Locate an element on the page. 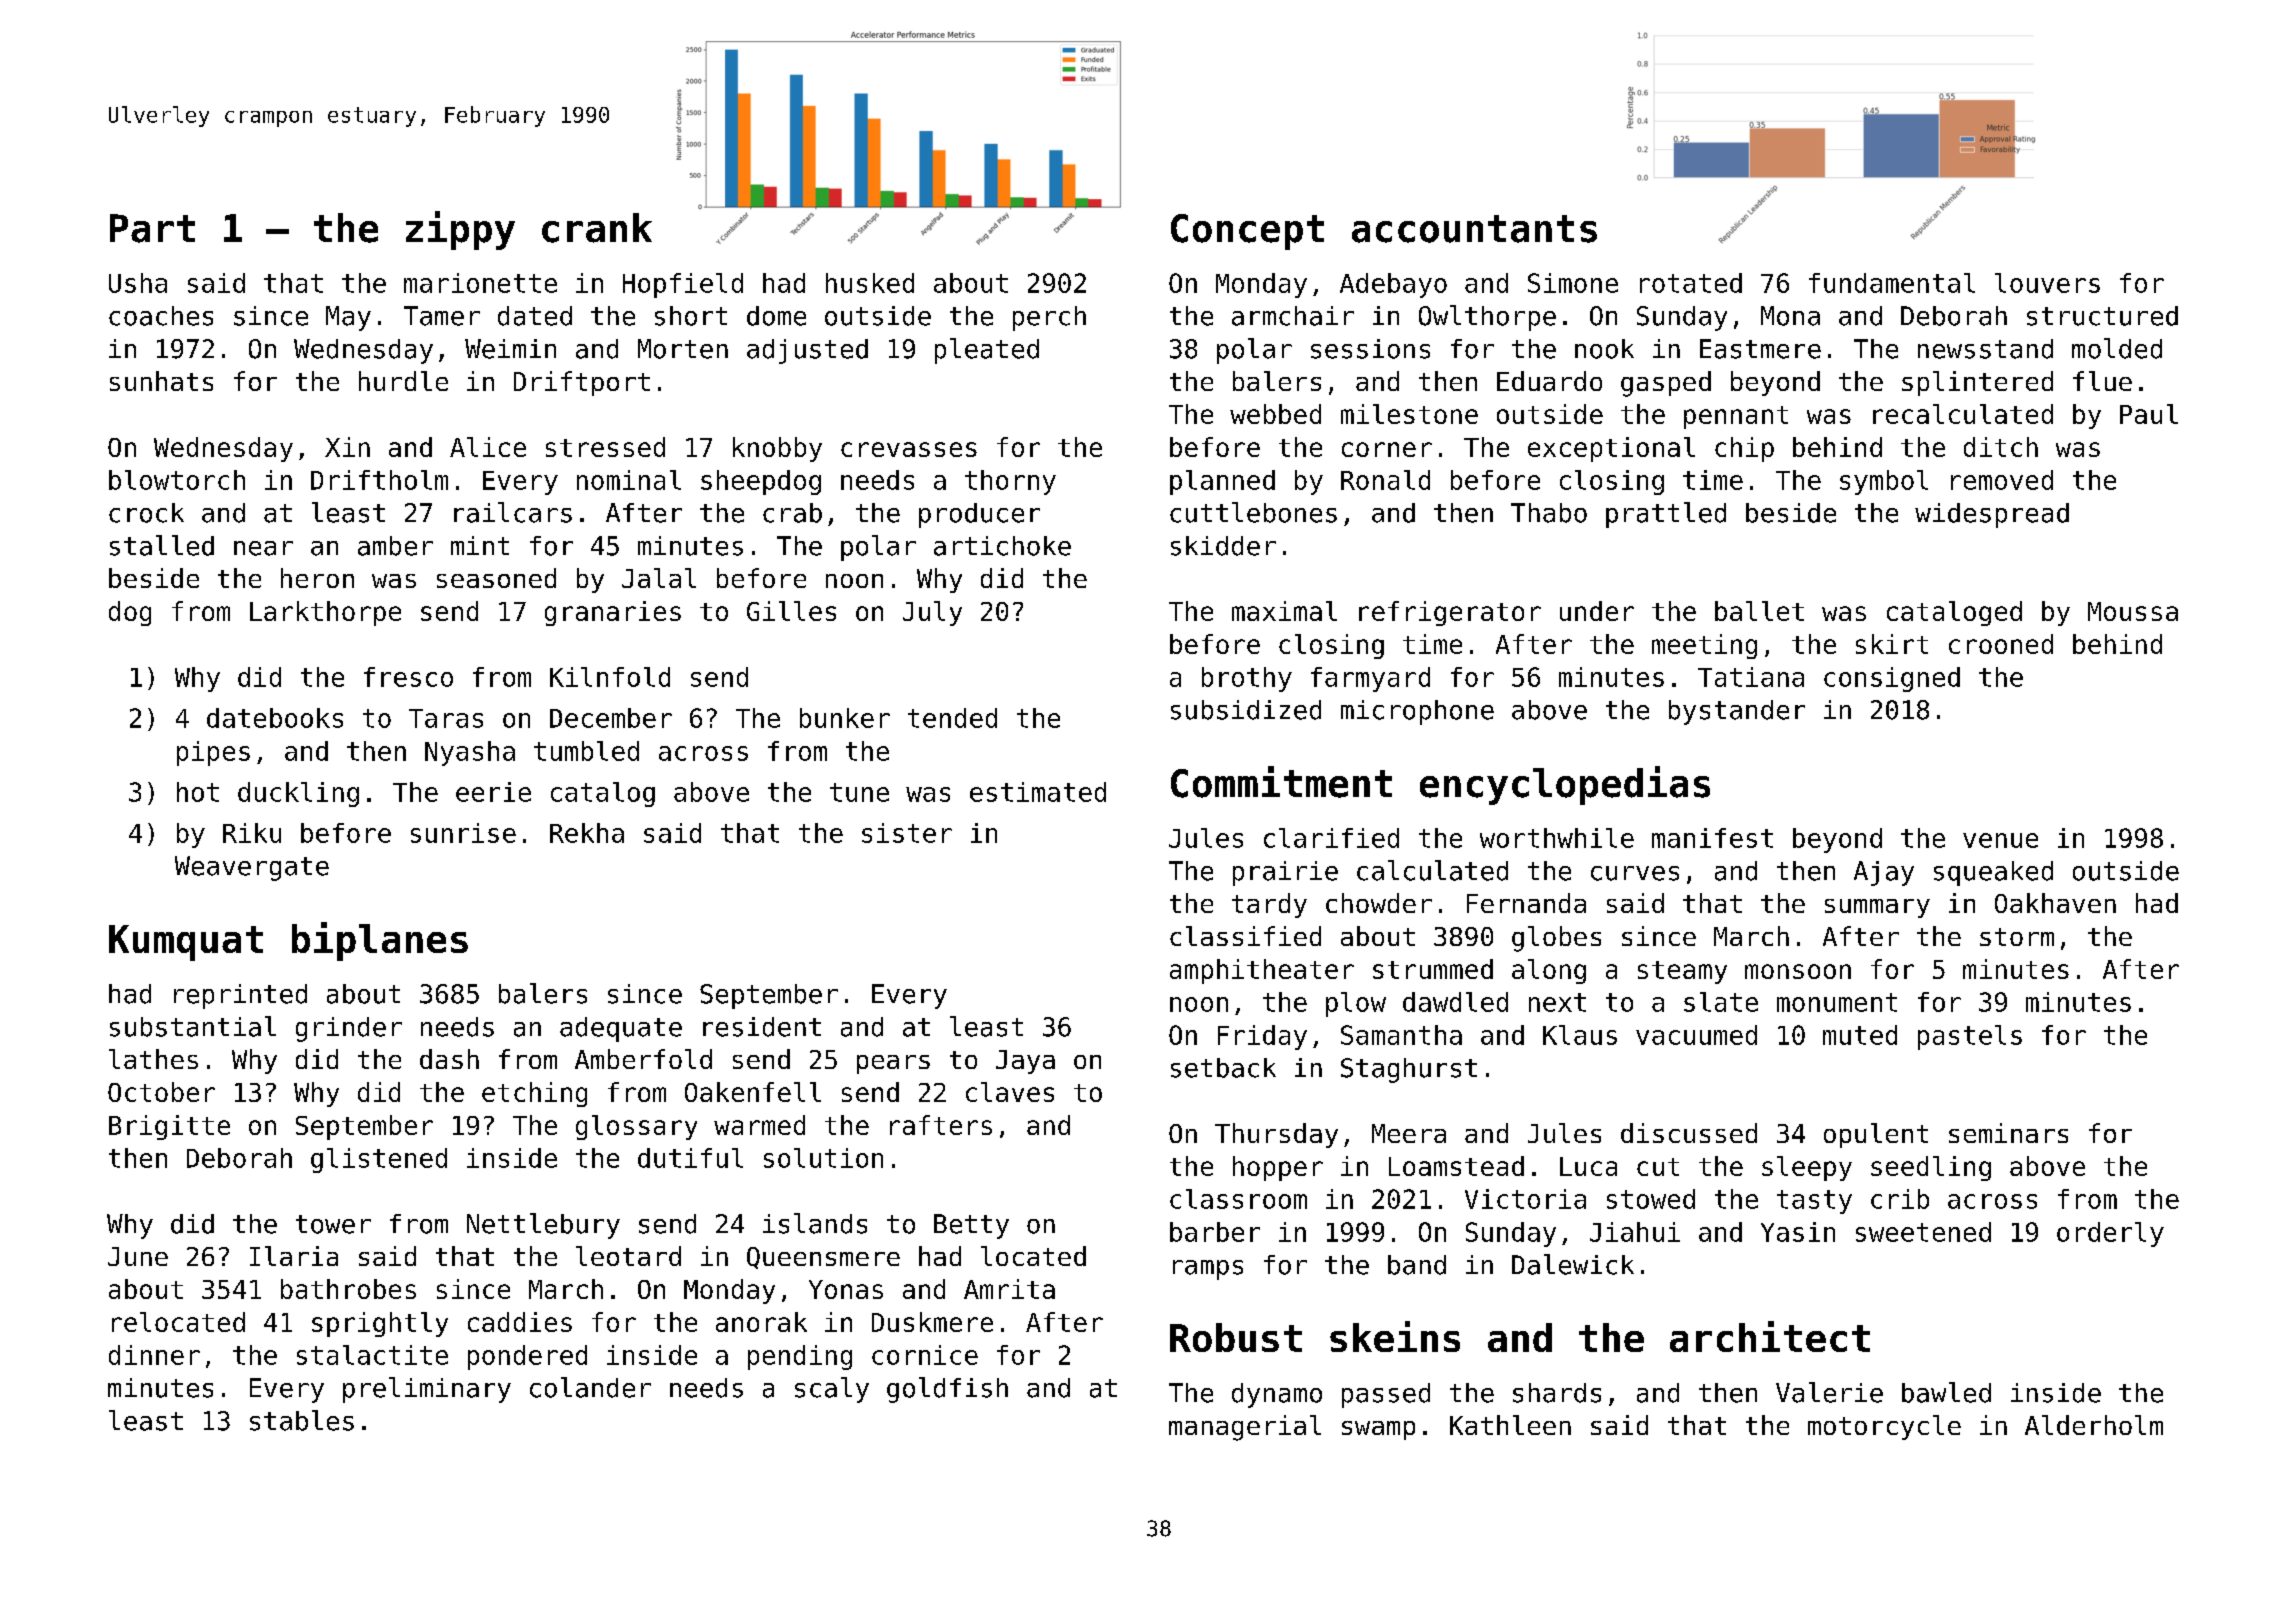  stables is located at coordinates (302, 1420).
